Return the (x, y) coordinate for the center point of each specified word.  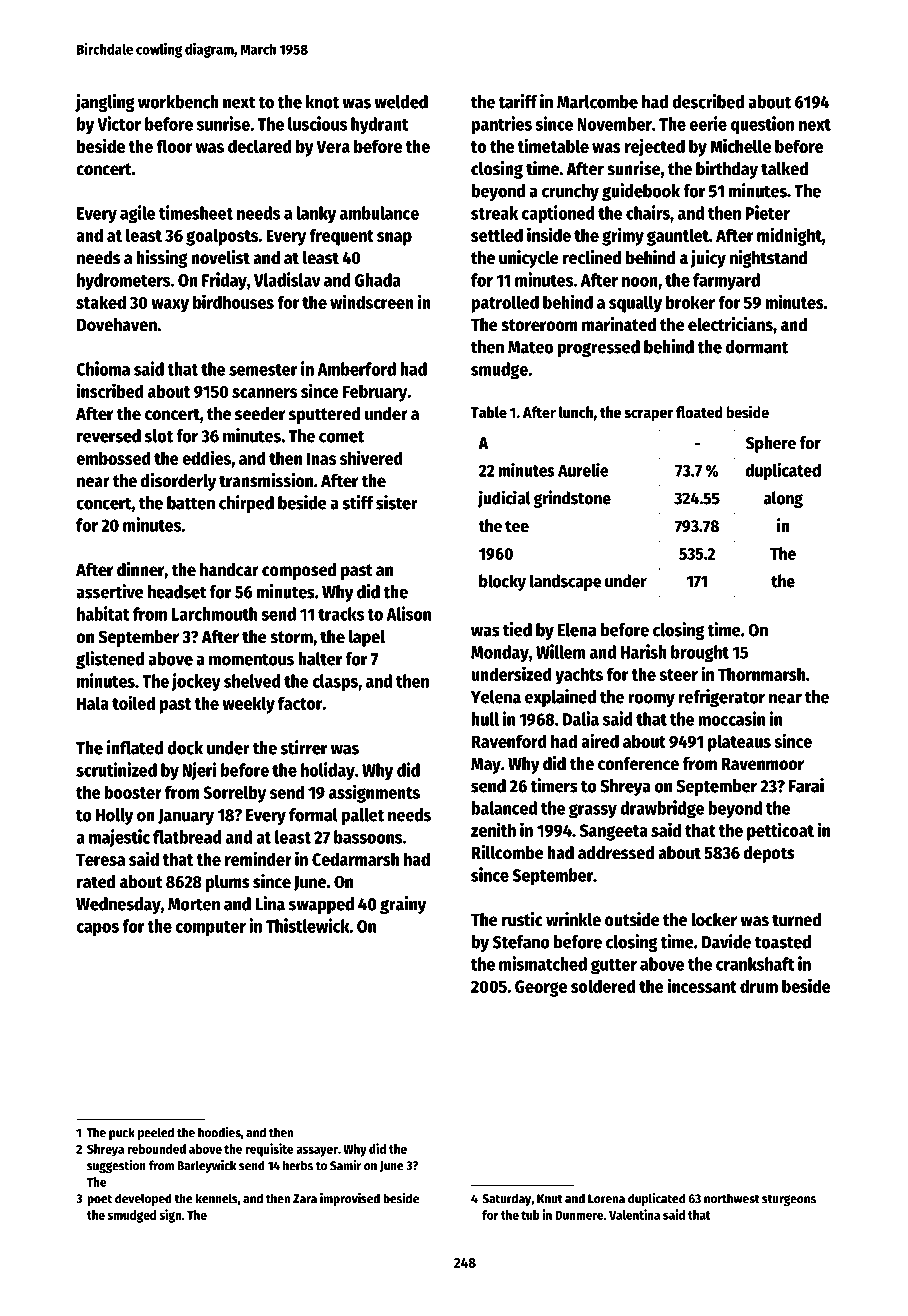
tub (530, 1215)
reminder (258, 858)
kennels (217, 1198)
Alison (408, 613)
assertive (110, 591)
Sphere (771, 444)
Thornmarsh (761, 674)
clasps (335, 682)
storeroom (539, 325)
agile (138, 214)
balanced (504, 808)
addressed (616, 853)
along (783, 499)
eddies (206, 457)
